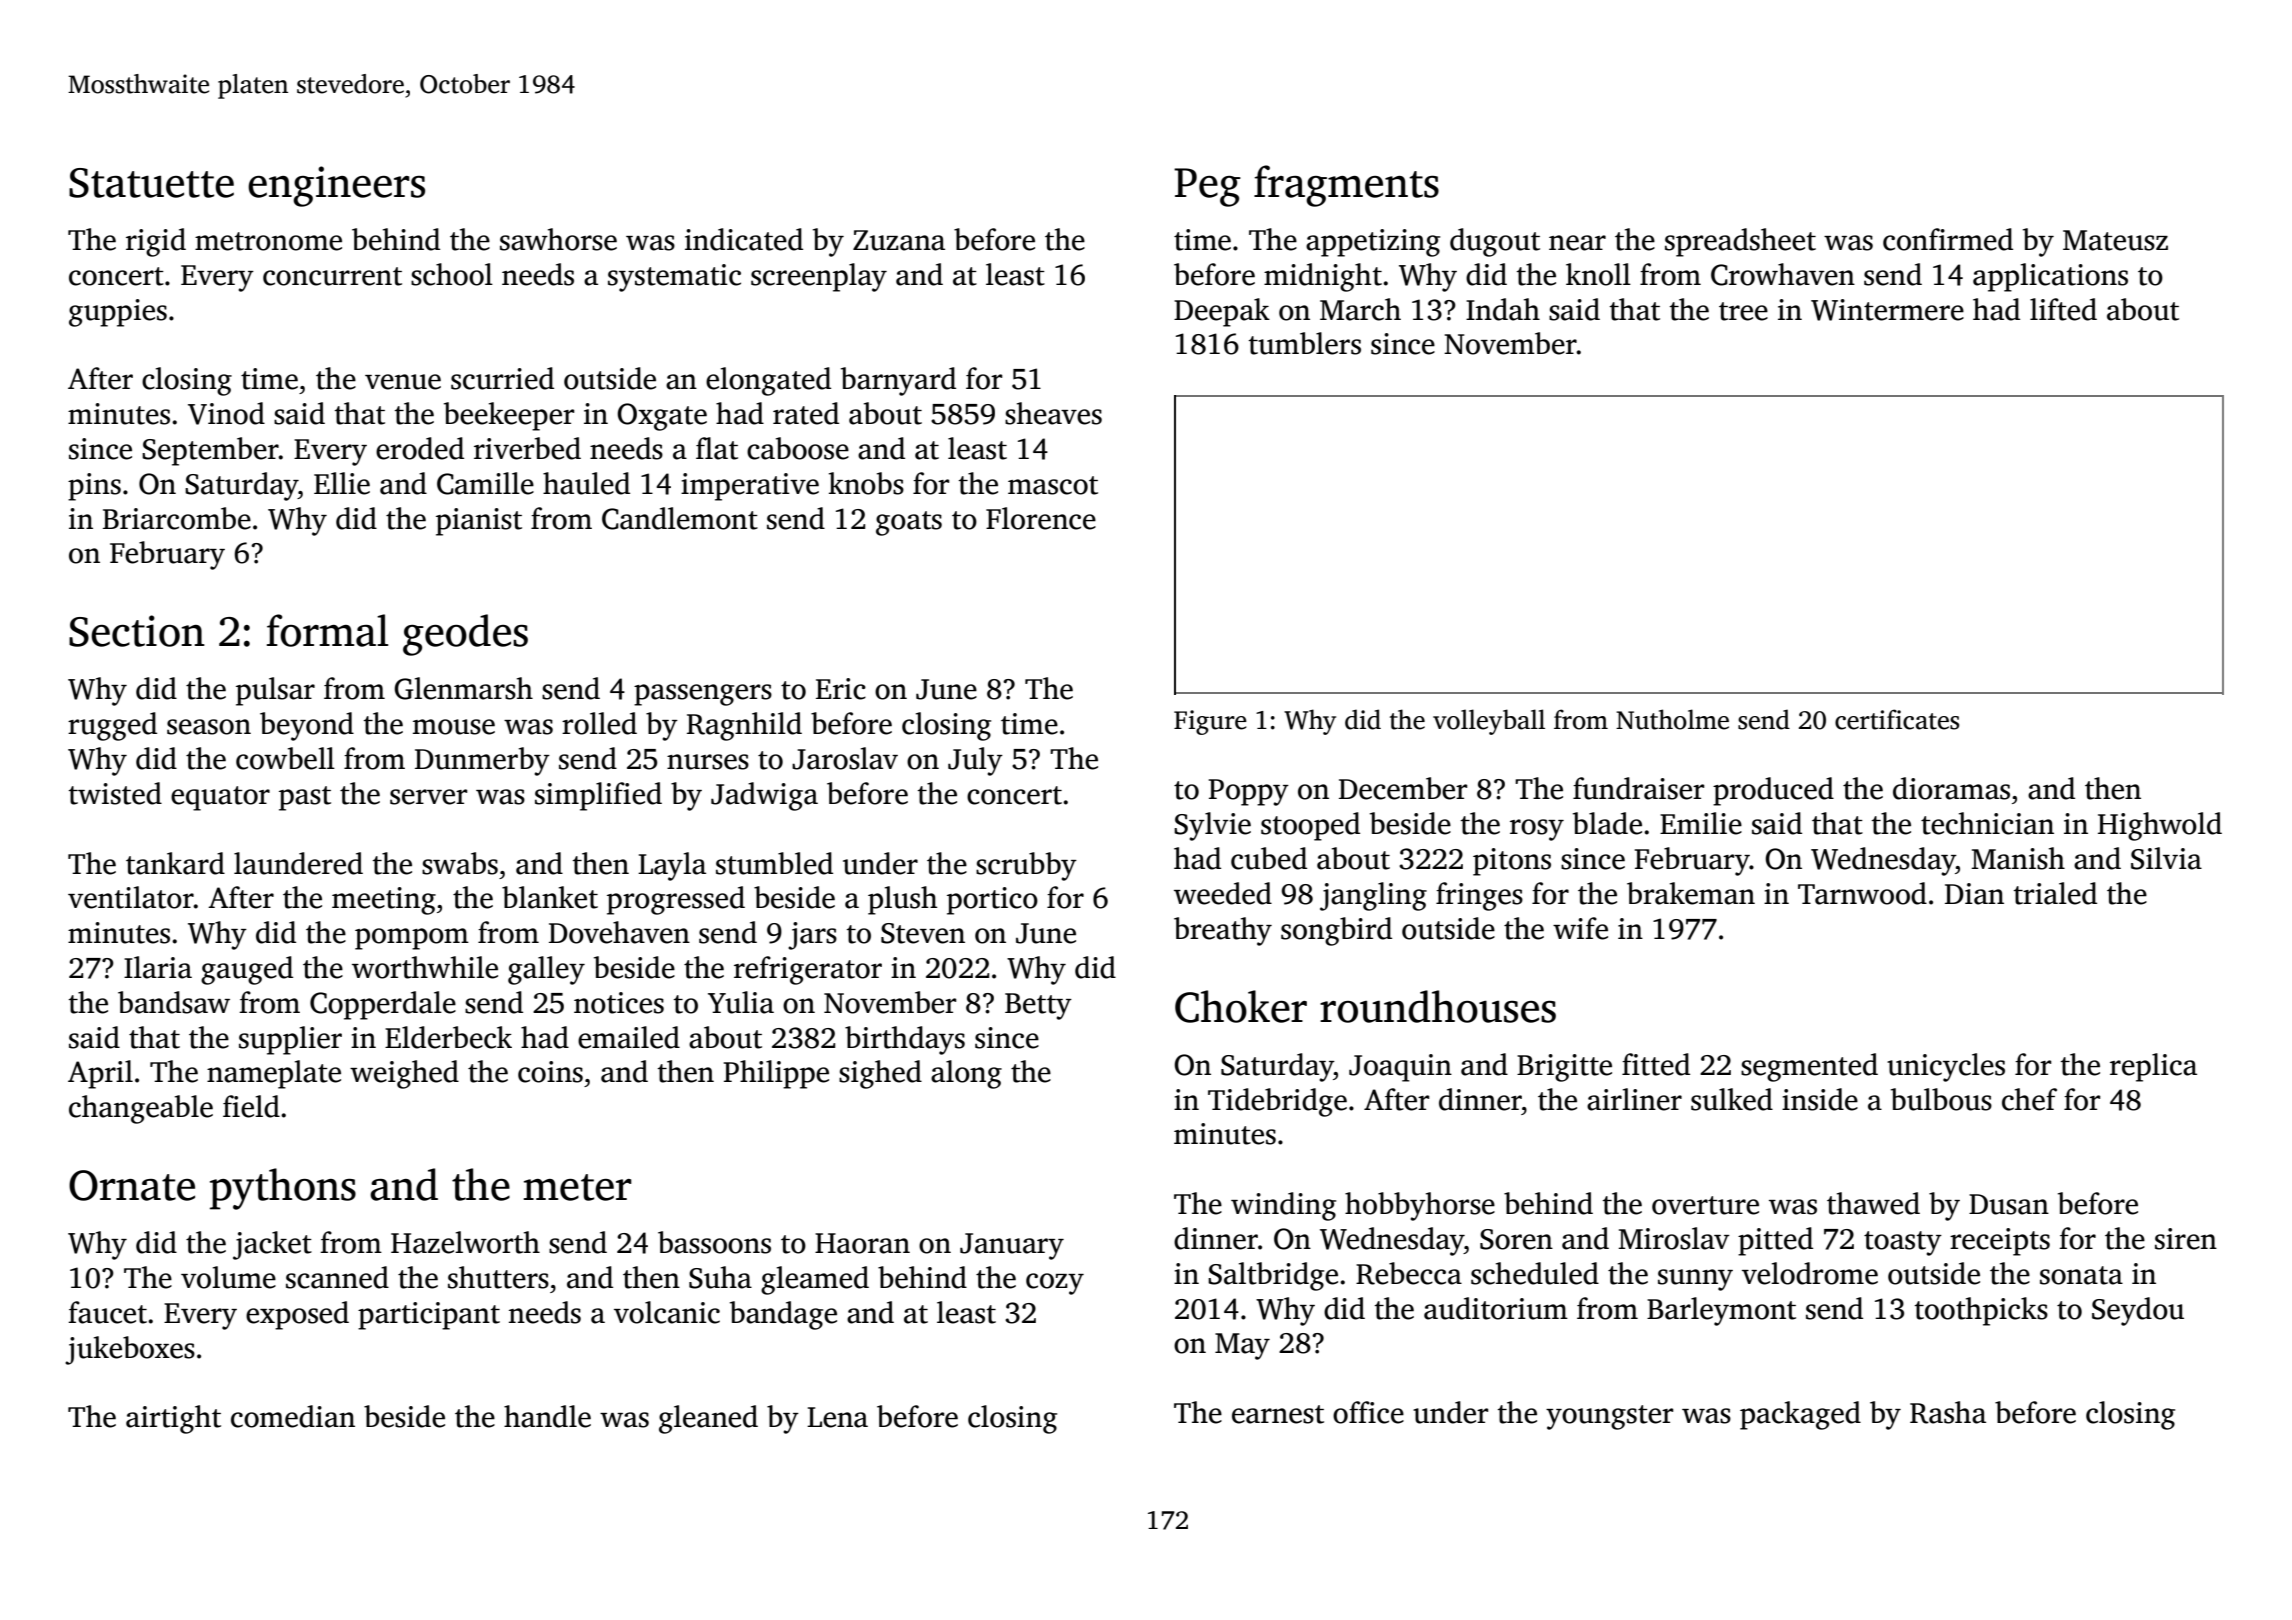 The width and height of the screenshot is (2292, 1620). Describe the element at coordinates (173, 1419) in the screenshot. I see `airtight` at that location.
